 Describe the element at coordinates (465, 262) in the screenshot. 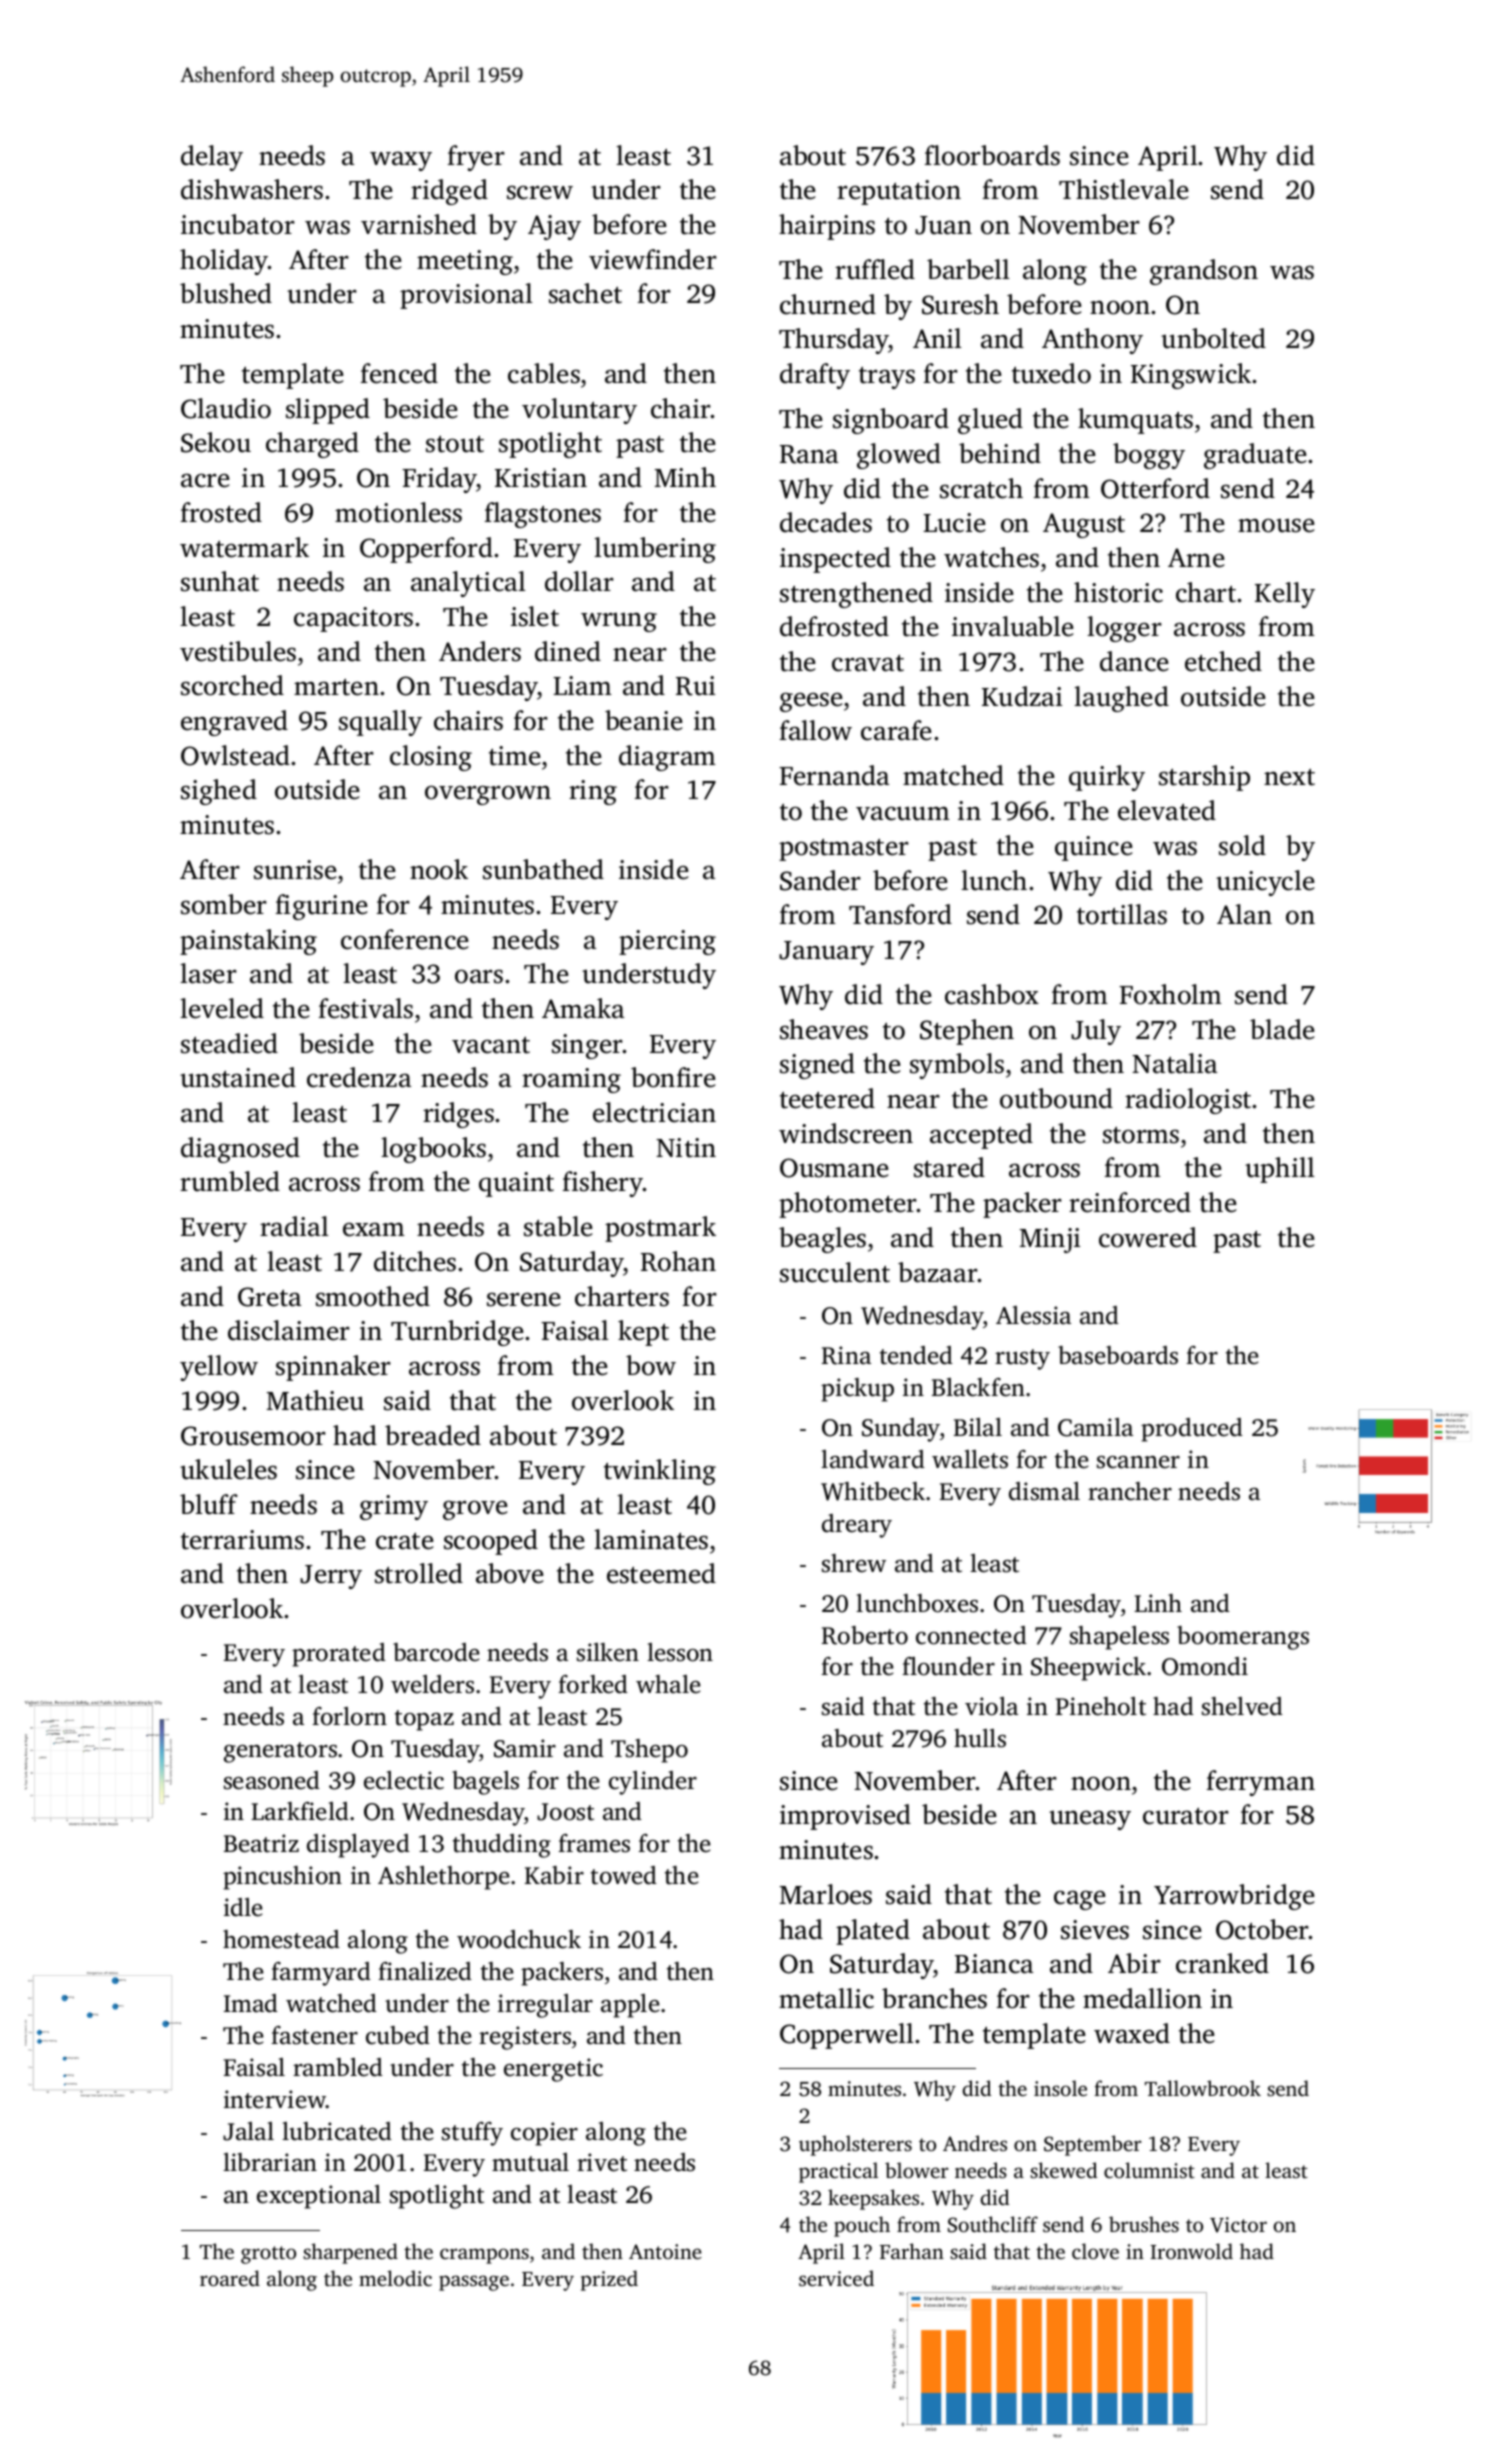

I see `meeting` at that location.
